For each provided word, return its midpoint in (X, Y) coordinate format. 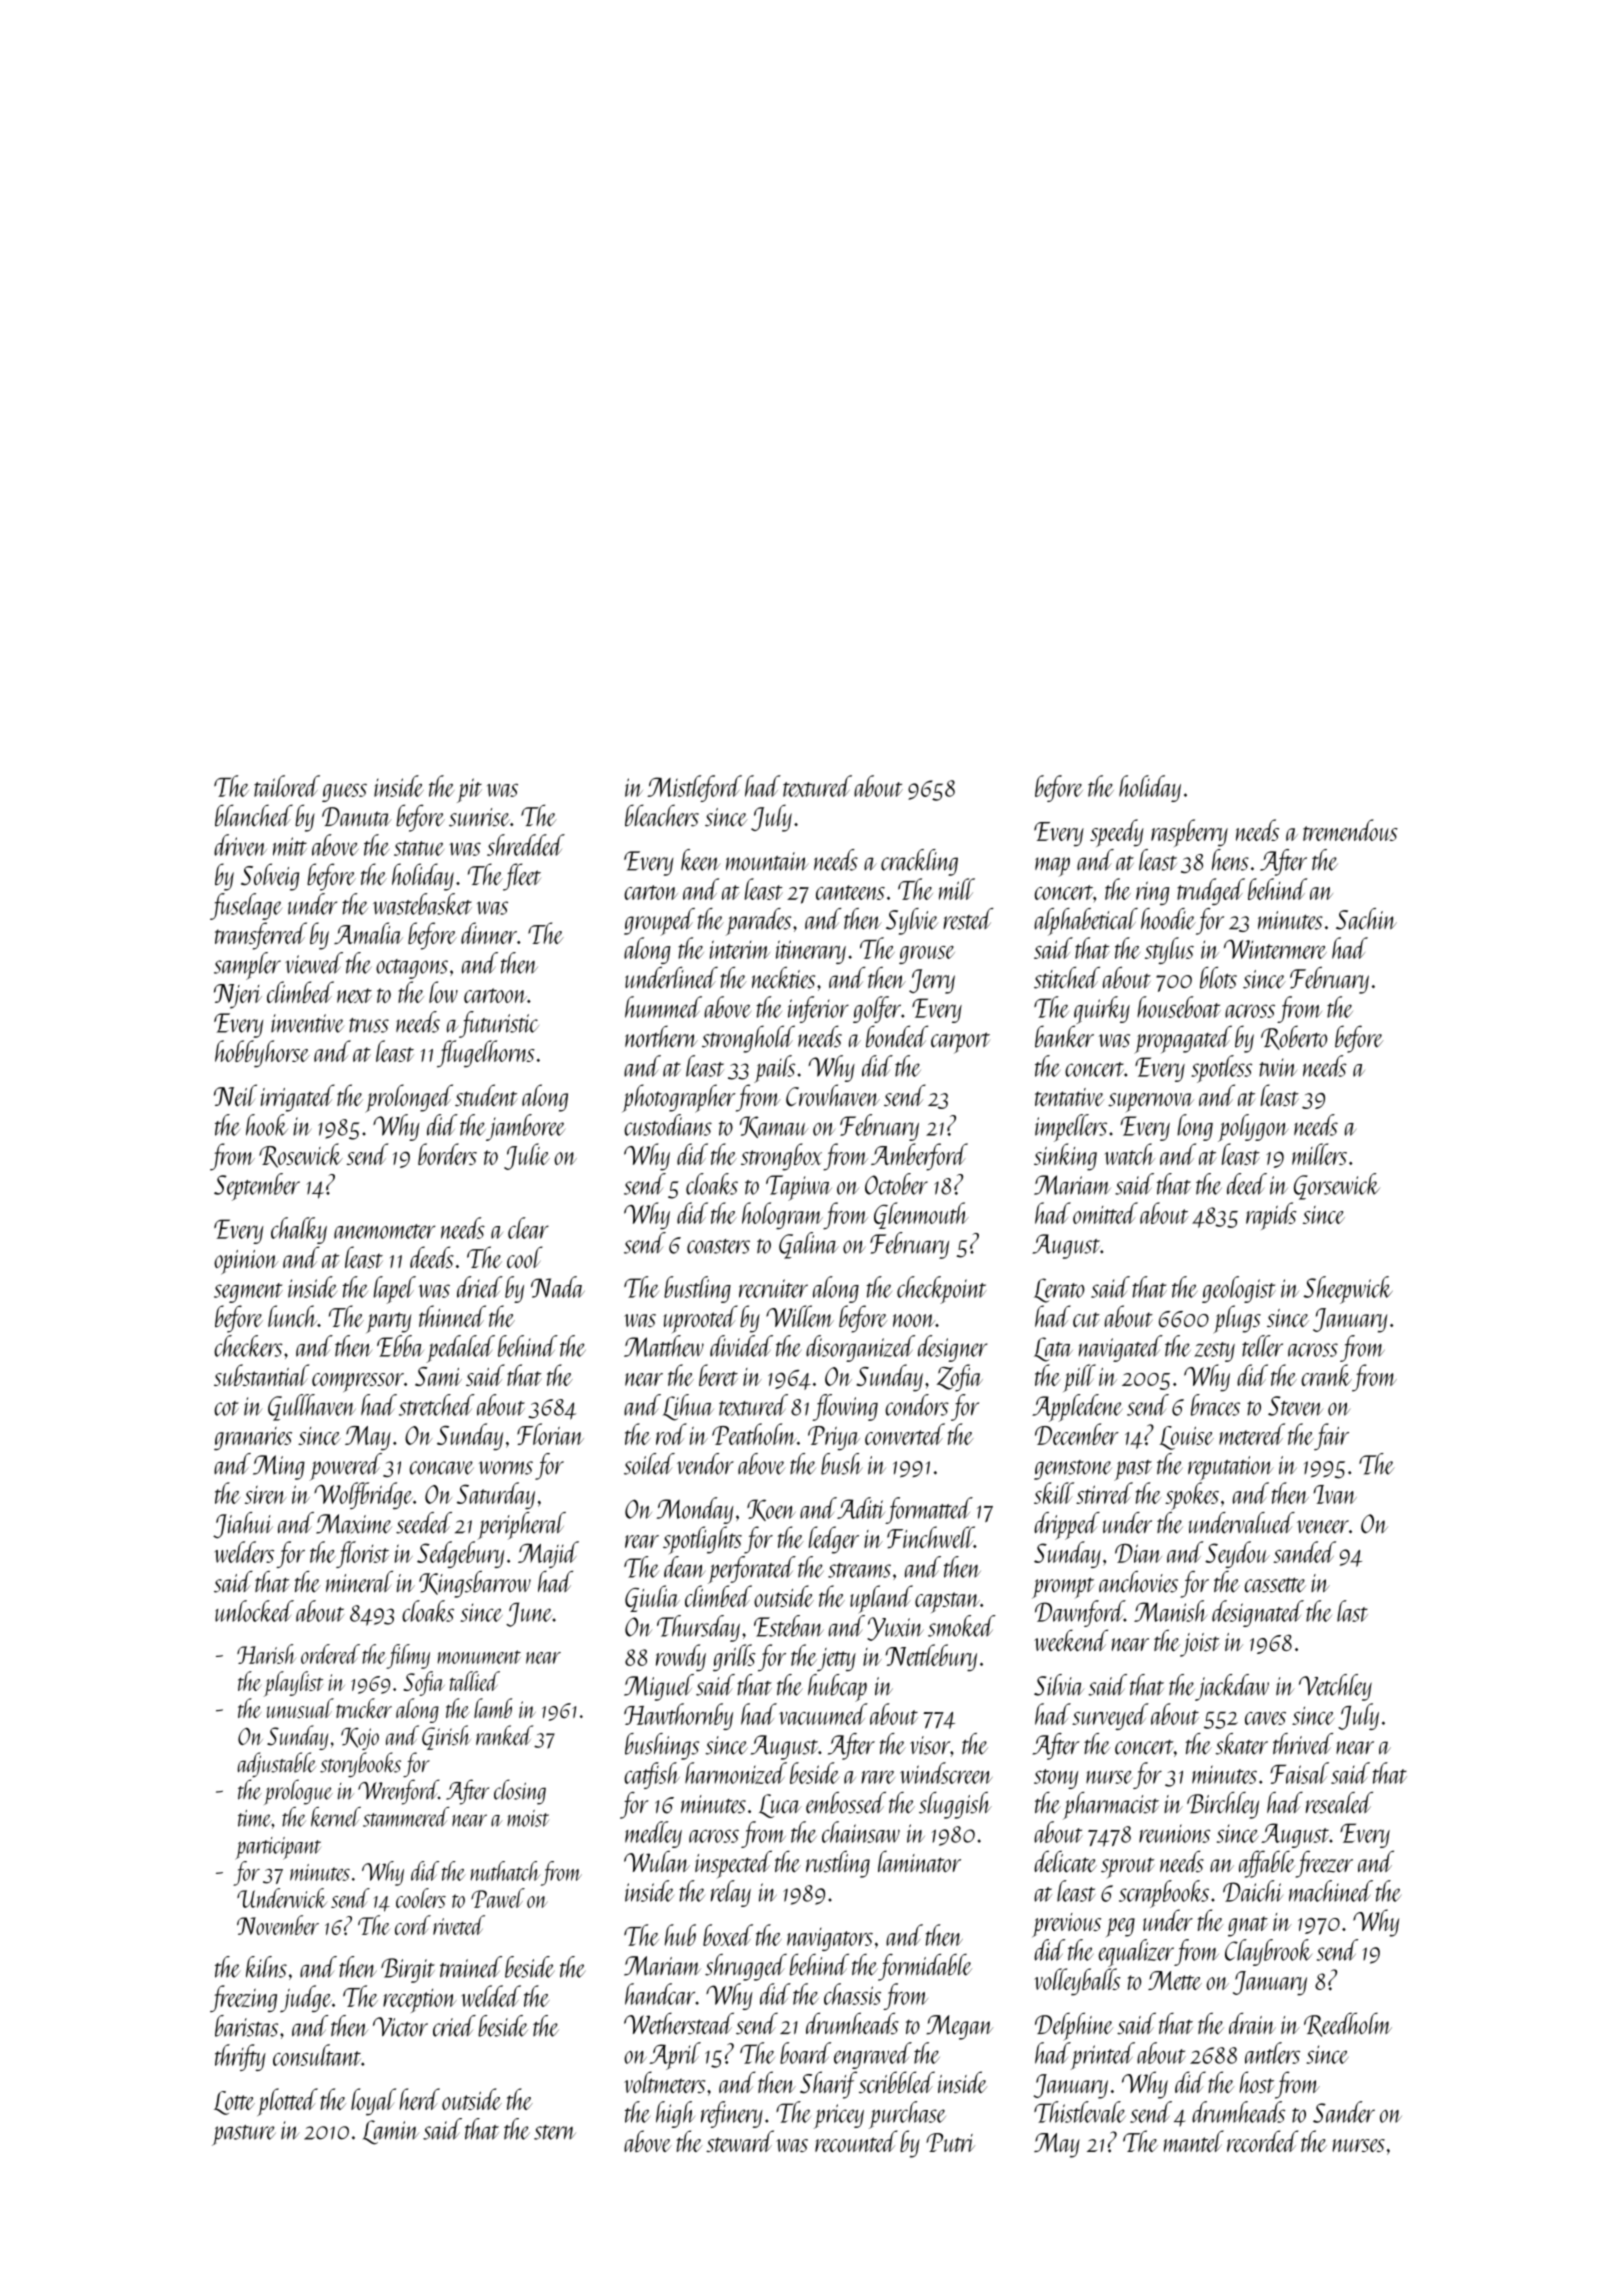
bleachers (662, 815)
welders (244, 1552)
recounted (856, 2141)
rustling (838, 1864)
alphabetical (1086, 922)
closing (520, 1792)
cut (1086, 1319)
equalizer (1136, 1953)
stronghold (748, 1039)
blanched (254, 815)
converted (905, 1434)
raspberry (1189, 833)
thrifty (240, 2057)
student (486, 1095)
